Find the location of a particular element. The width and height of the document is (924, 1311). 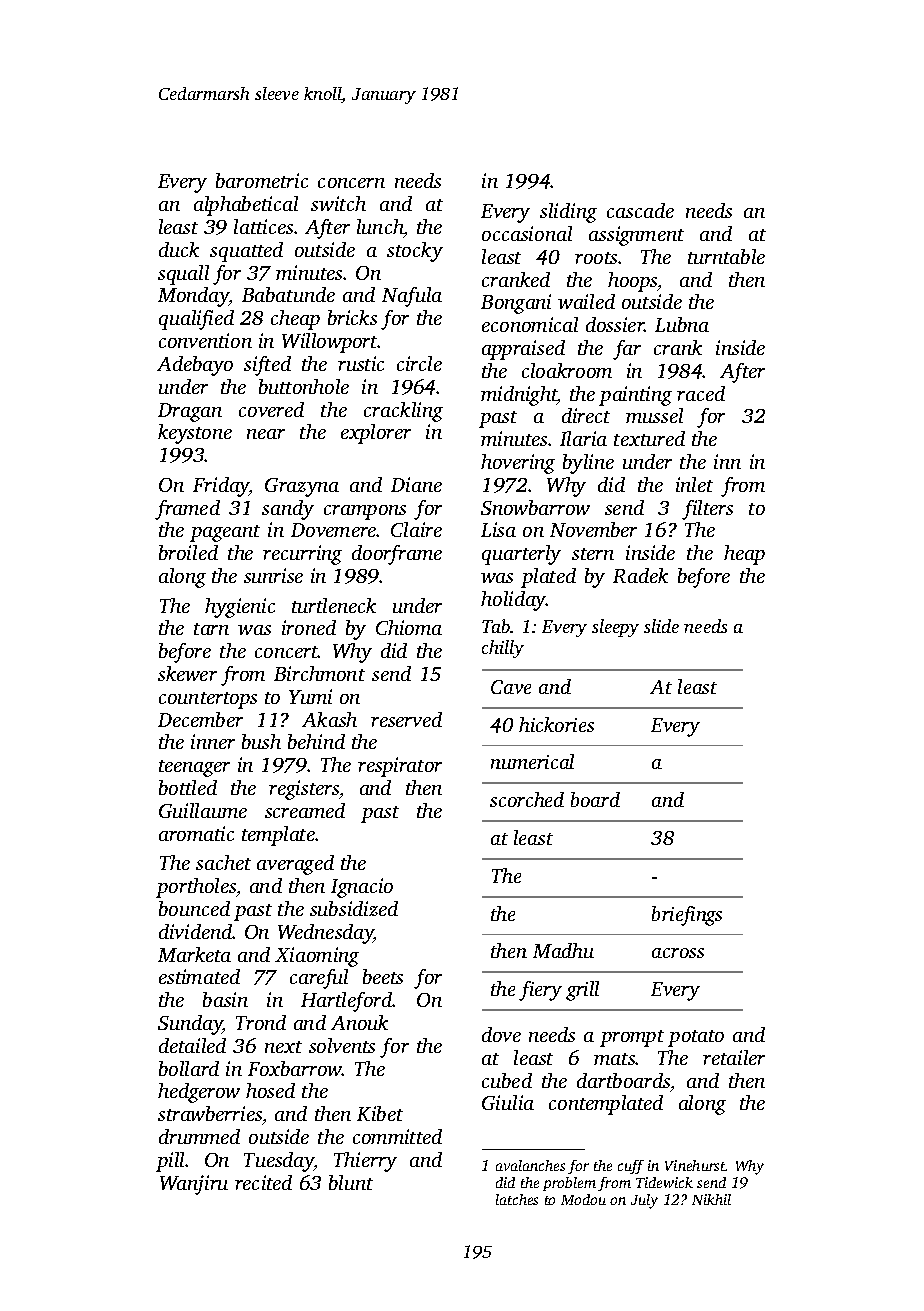

stocky is located at coordinates (415, 252).
